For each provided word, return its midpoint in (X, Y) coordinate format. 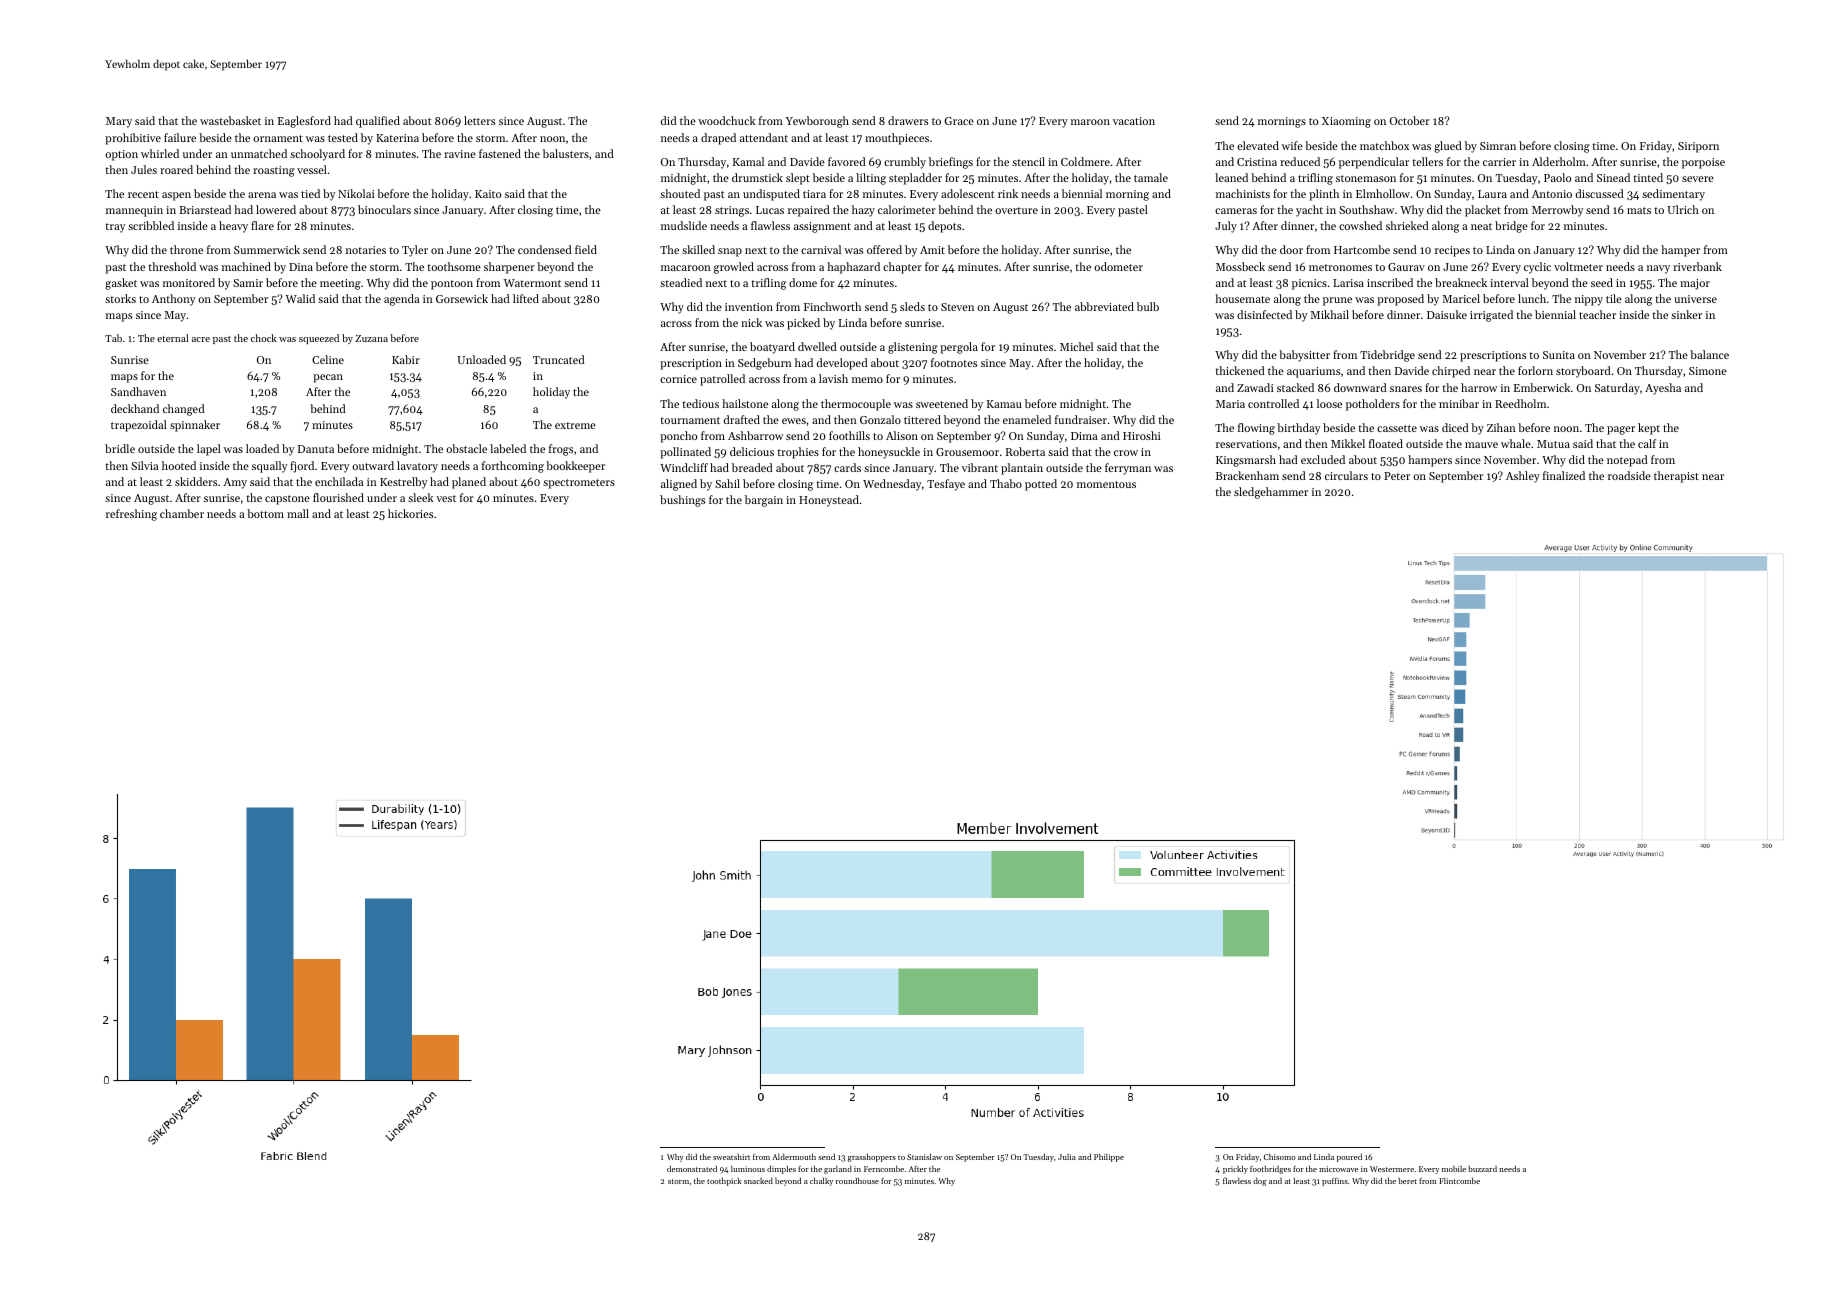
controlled (1273, 403)
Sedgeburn (765, 364)
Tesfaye (946, 485)
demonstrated (692, 1169)
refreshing (131, 515)
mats (1639, 210)
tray (115, 228)
